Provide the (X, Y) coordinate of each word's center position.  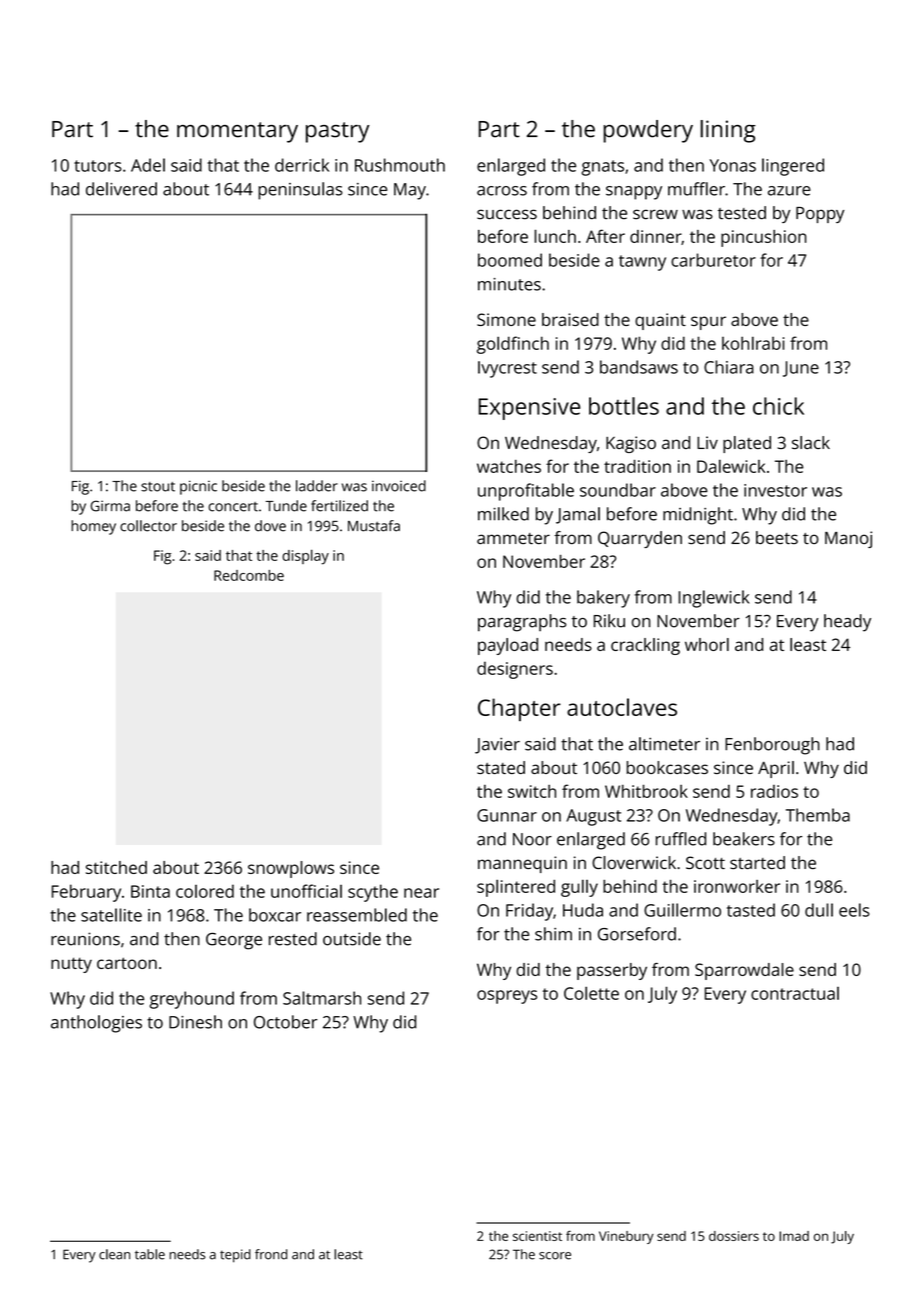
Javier (497, 745)
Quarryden (640, 539)
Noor (532, 839)
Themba (818, 815)
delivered (121, 189)
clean (114, 1254)
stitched (116, 867)
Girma (110, 506)
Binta (150, 891)
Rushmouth (400, 165)
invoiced (399, 486)
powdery (648, 131)
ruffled (681, 839)
